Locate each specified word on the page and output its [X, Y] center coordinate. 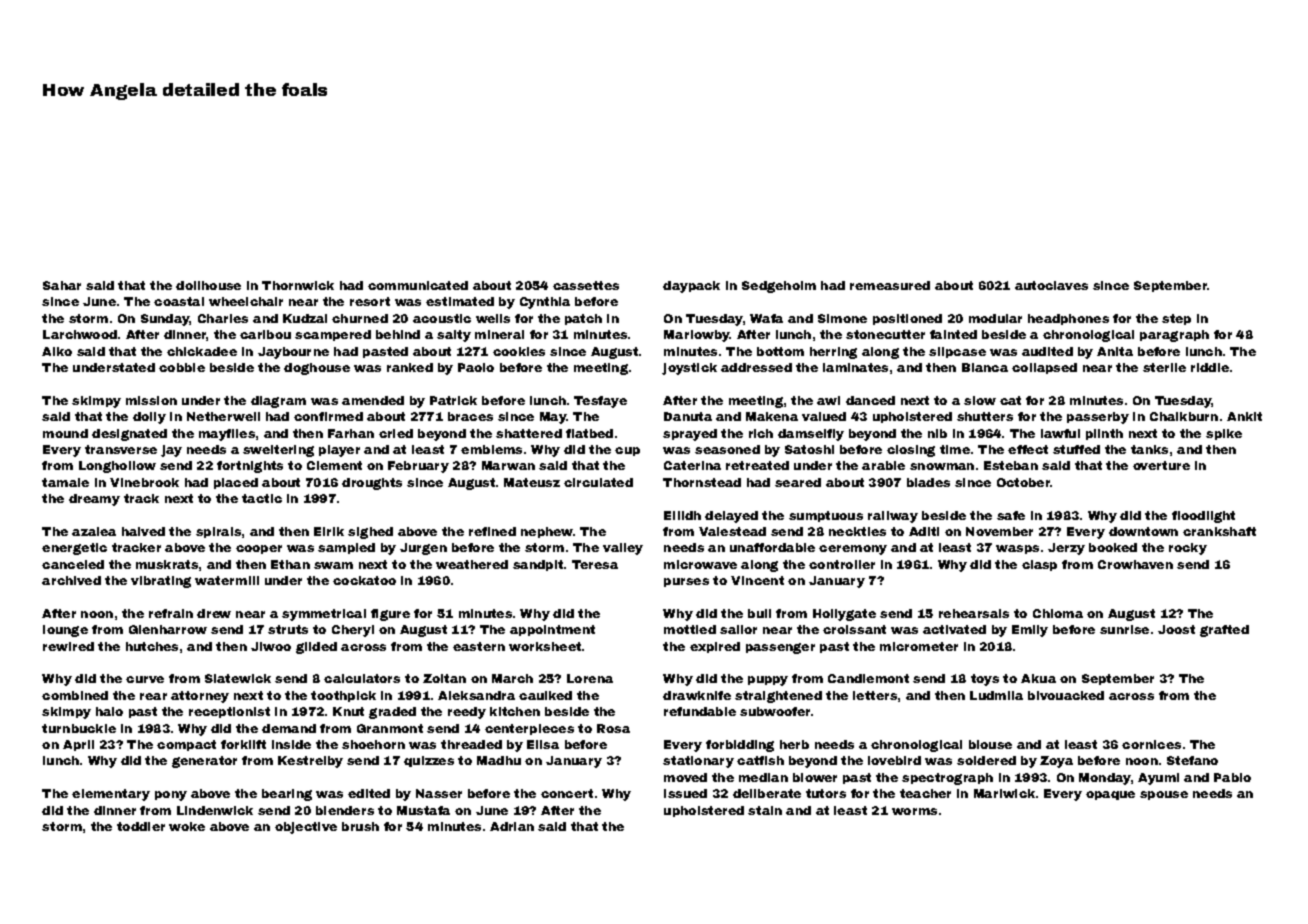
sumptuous [826, 516]
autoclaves [1051, 285]
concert [567, 793]
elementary [111, 795]
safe [1011, 515]
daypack [691, 287]
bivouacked [1066, 695]
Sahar [62, 285]
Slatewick [238, 678]
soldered [986, 760]
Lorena [590, 678]
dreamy [94, 500]
